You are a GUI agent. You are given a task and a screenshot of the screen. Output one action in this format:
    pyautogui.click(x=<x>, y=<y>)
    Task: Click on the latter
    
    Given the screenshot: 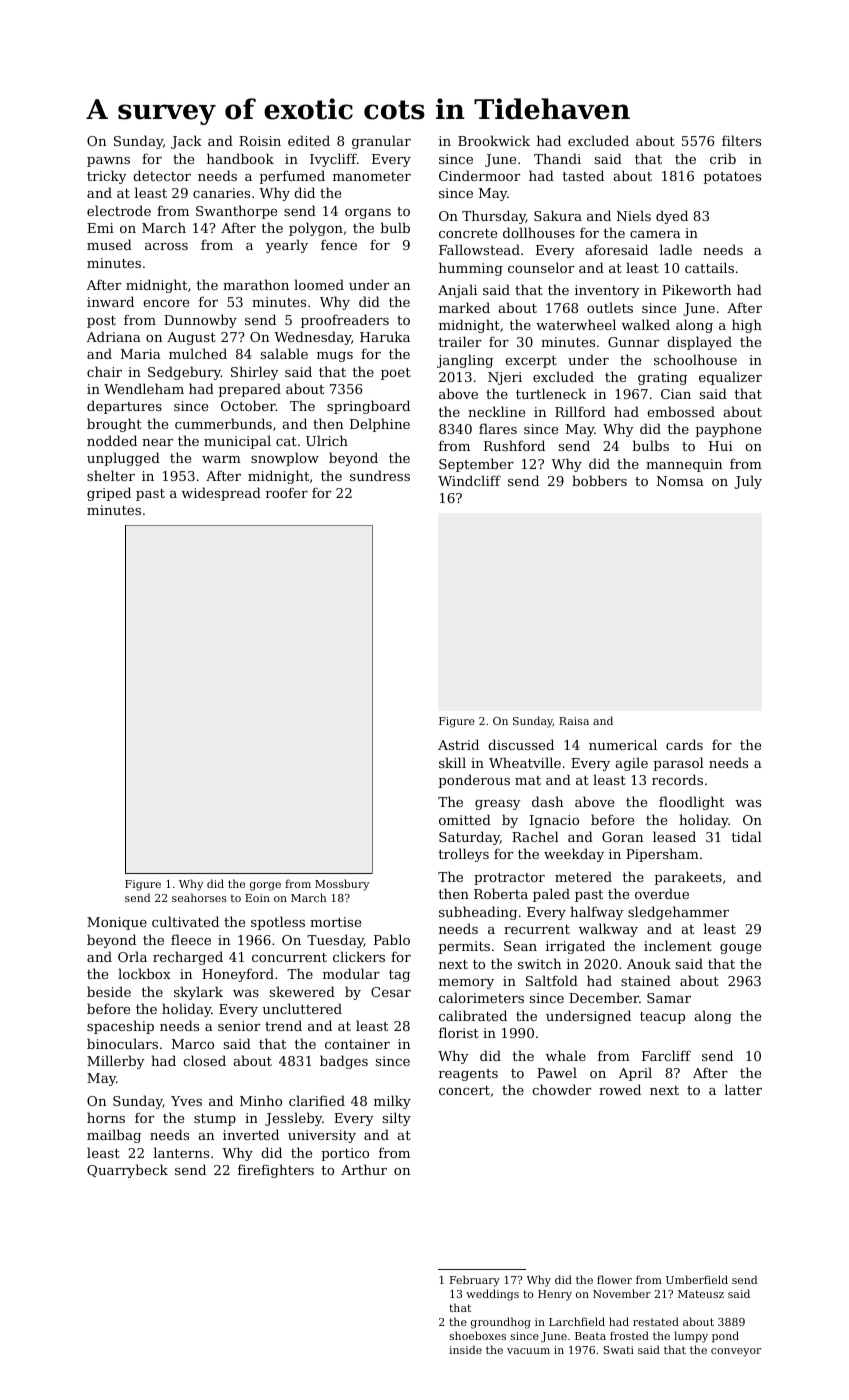 What is the action you would take?
    pyautogui.click(x=743, y=1089)
